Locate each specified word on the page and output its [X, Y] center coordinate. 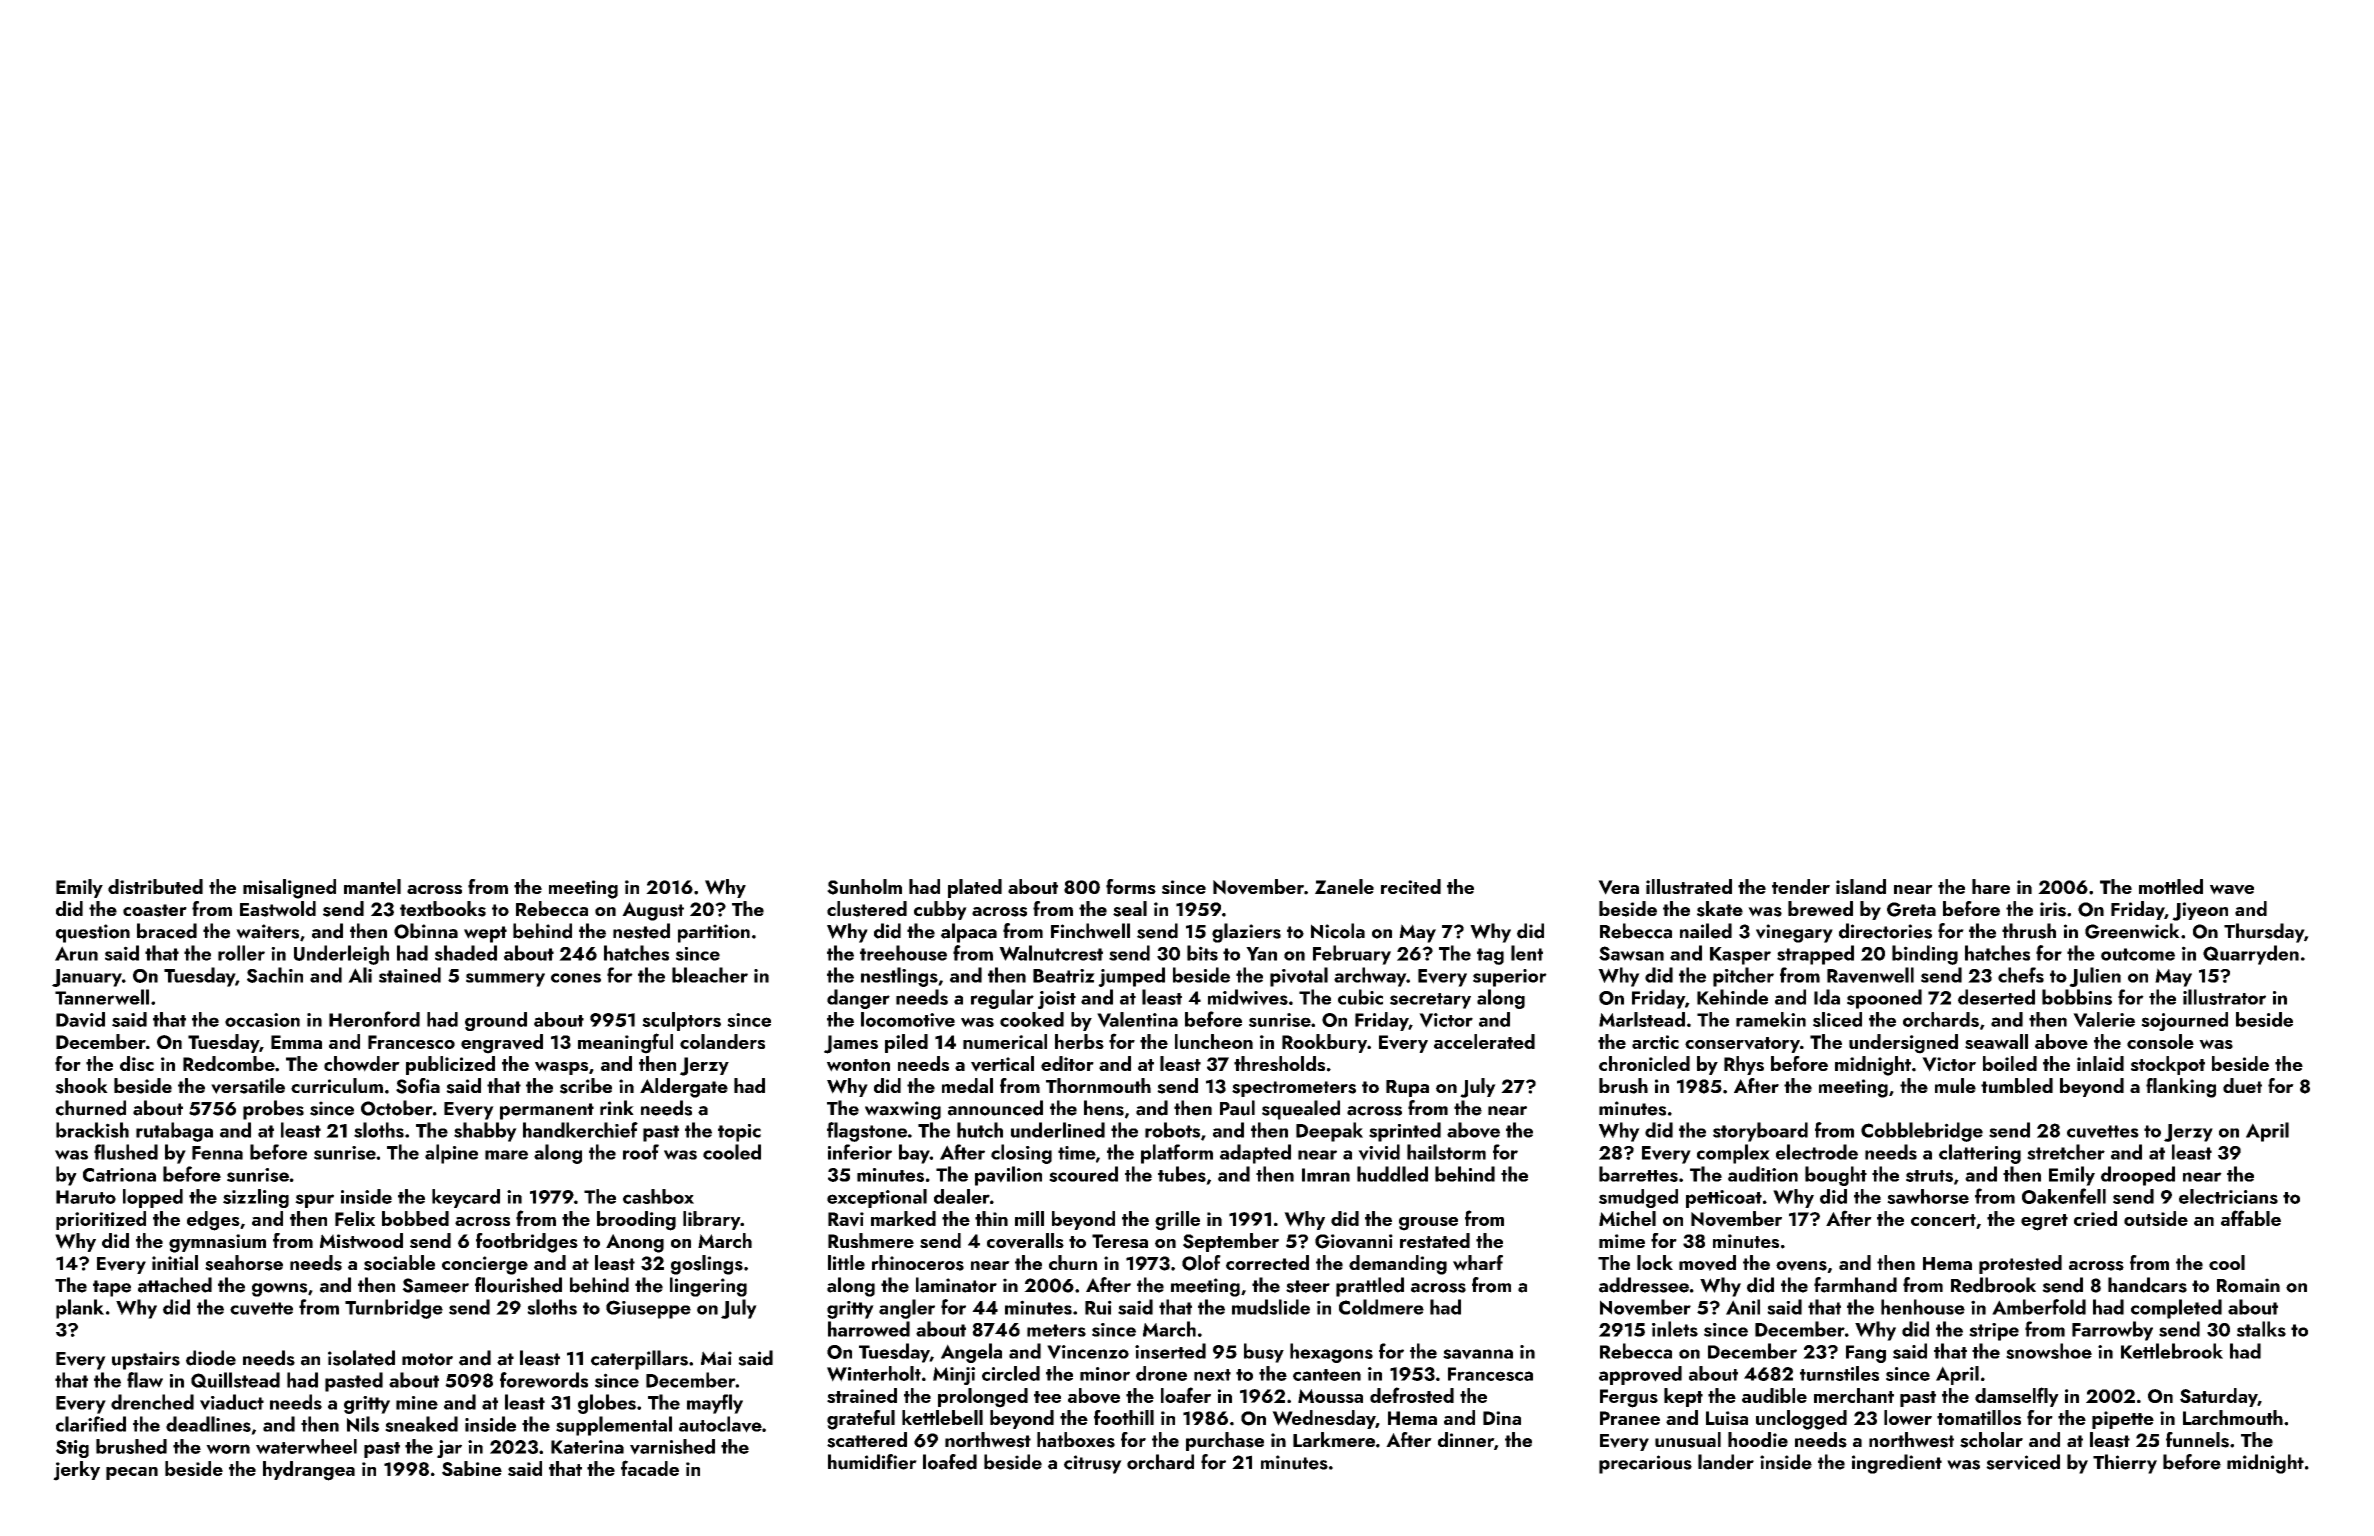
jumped [1131, 977]
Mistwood [361, 1241]
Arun [76, 953]
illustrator [2224, 997]
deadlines [208, 1424]
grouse [1428, 1224]
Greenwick [2132, 931]
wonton [858, 1065]
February [1352, 955]
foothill [1124, 1417]
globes [607, 1404]
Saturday [2219, 1397]
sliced [1837, 1019]
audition [1763, 1174]
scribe [586, 1086]
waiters [267, 931]
